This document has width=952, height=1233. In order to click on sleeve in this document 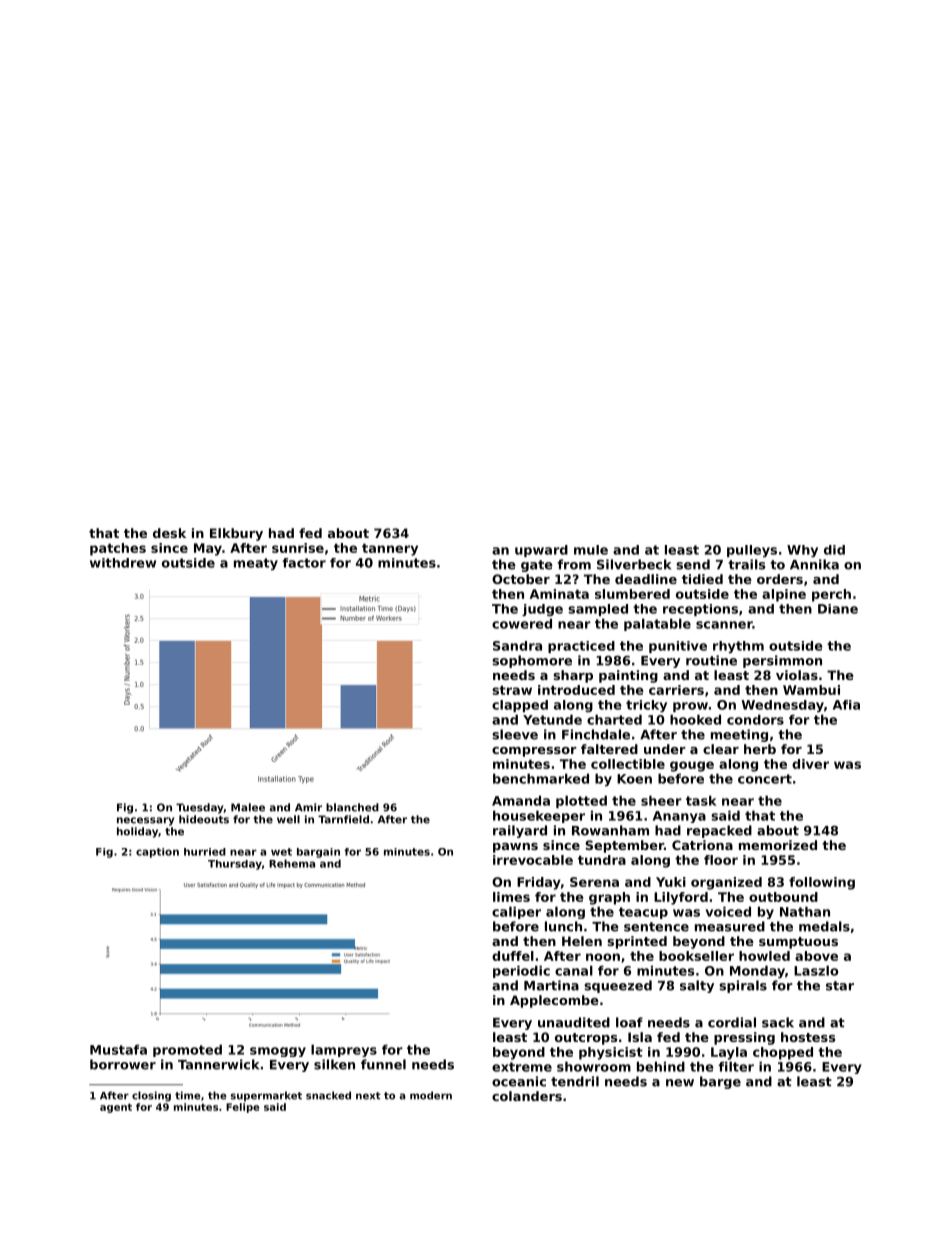, I will do `click(515, 734)`.
